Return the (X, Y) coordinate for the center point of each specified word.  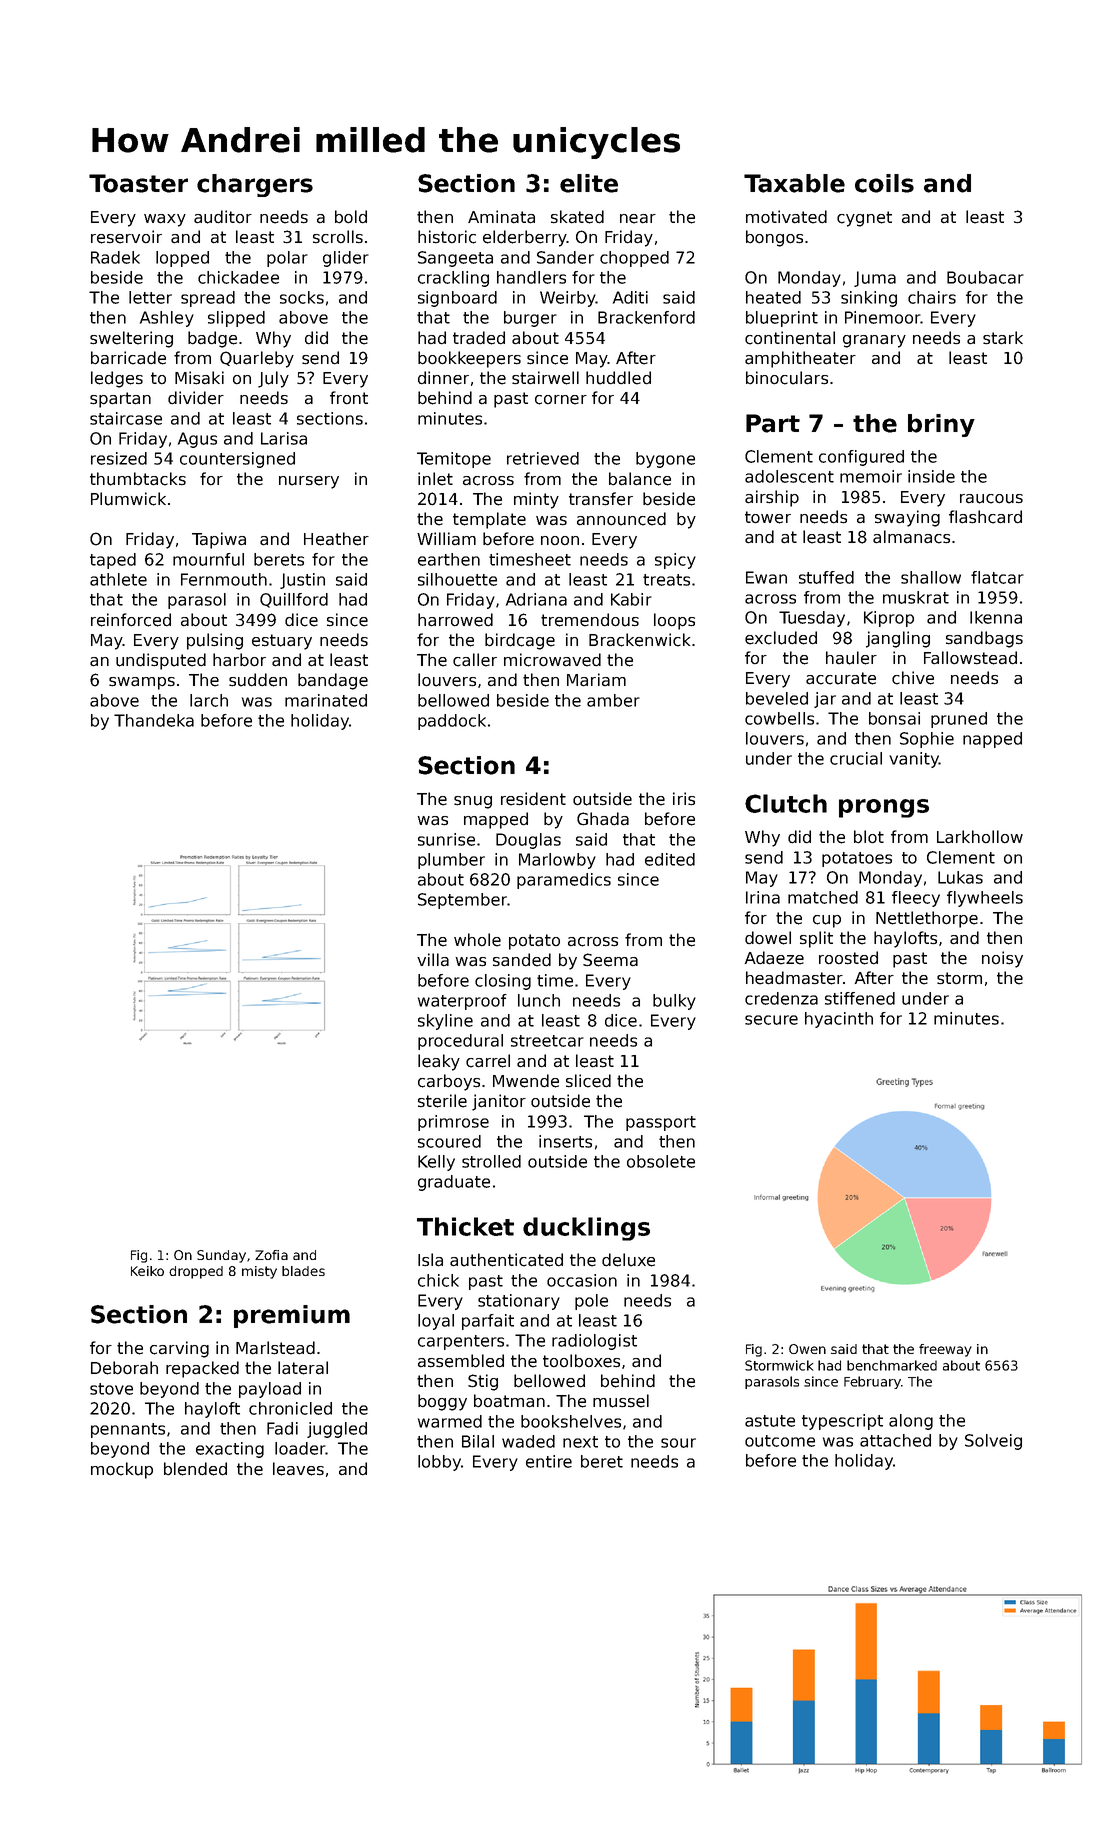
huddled (618, 378)
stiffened (860, 998)
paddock (452, 722)
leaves (298, 1469)
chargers (255, 185)
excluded (781, 638)
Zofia (271, 1255)
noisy (1002, 959)
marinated (326, 700)
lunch (539, 1000)
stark (1003, 338)
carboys (449, 1082)
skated (577, 217)
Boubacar (985, 277)
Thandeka (154, 720)
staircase (126, 418)
